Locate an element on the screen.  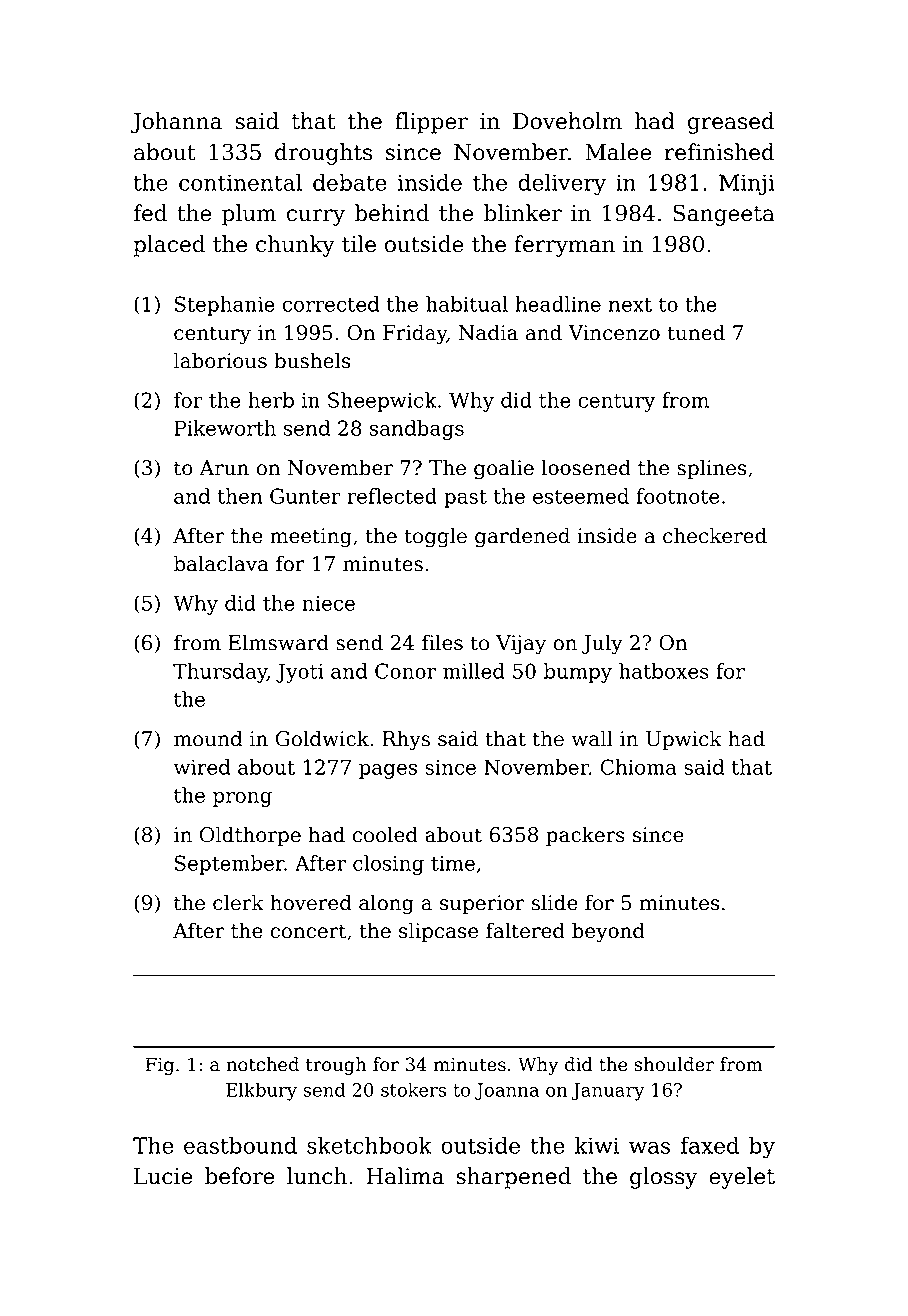
trough is located at coordinates (336, 1066).
